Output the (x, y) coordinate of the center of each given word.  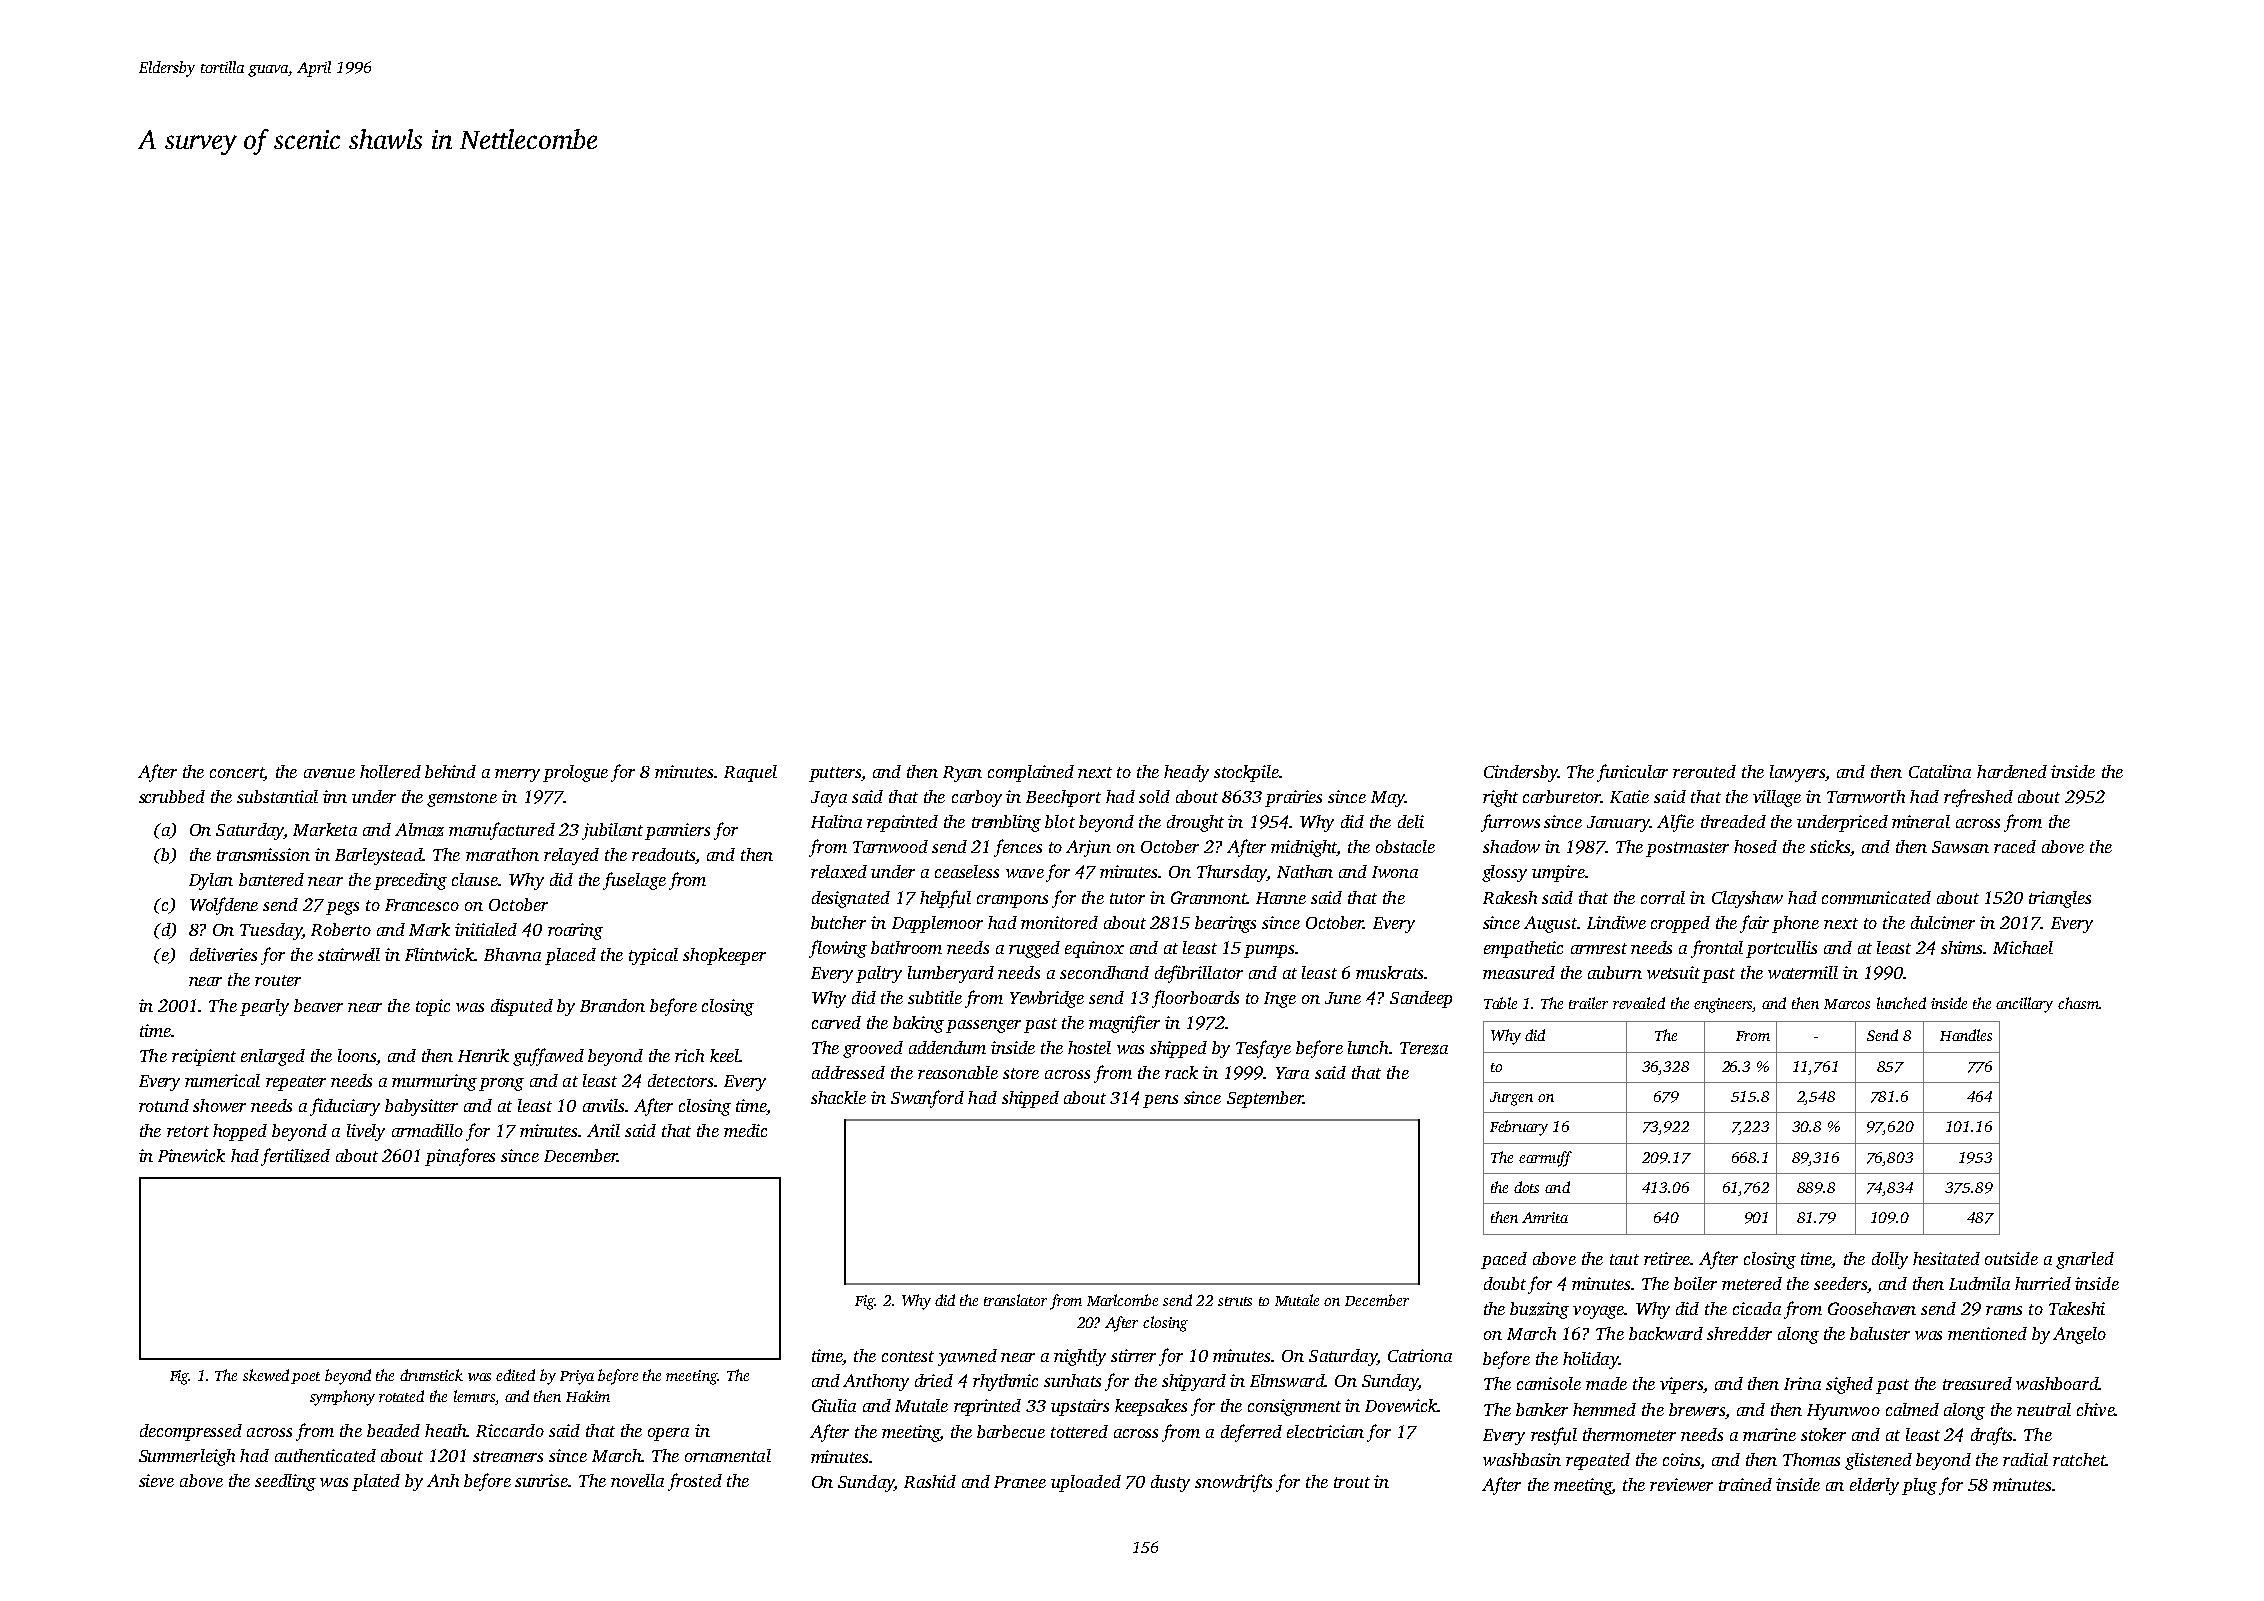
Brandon (612, 1005)
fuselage (634, 881)
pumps (1269, 951)
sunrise (541, 1480)
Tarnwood (890, 846)
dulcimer (1943, 922)
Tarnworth (1866, 796)
